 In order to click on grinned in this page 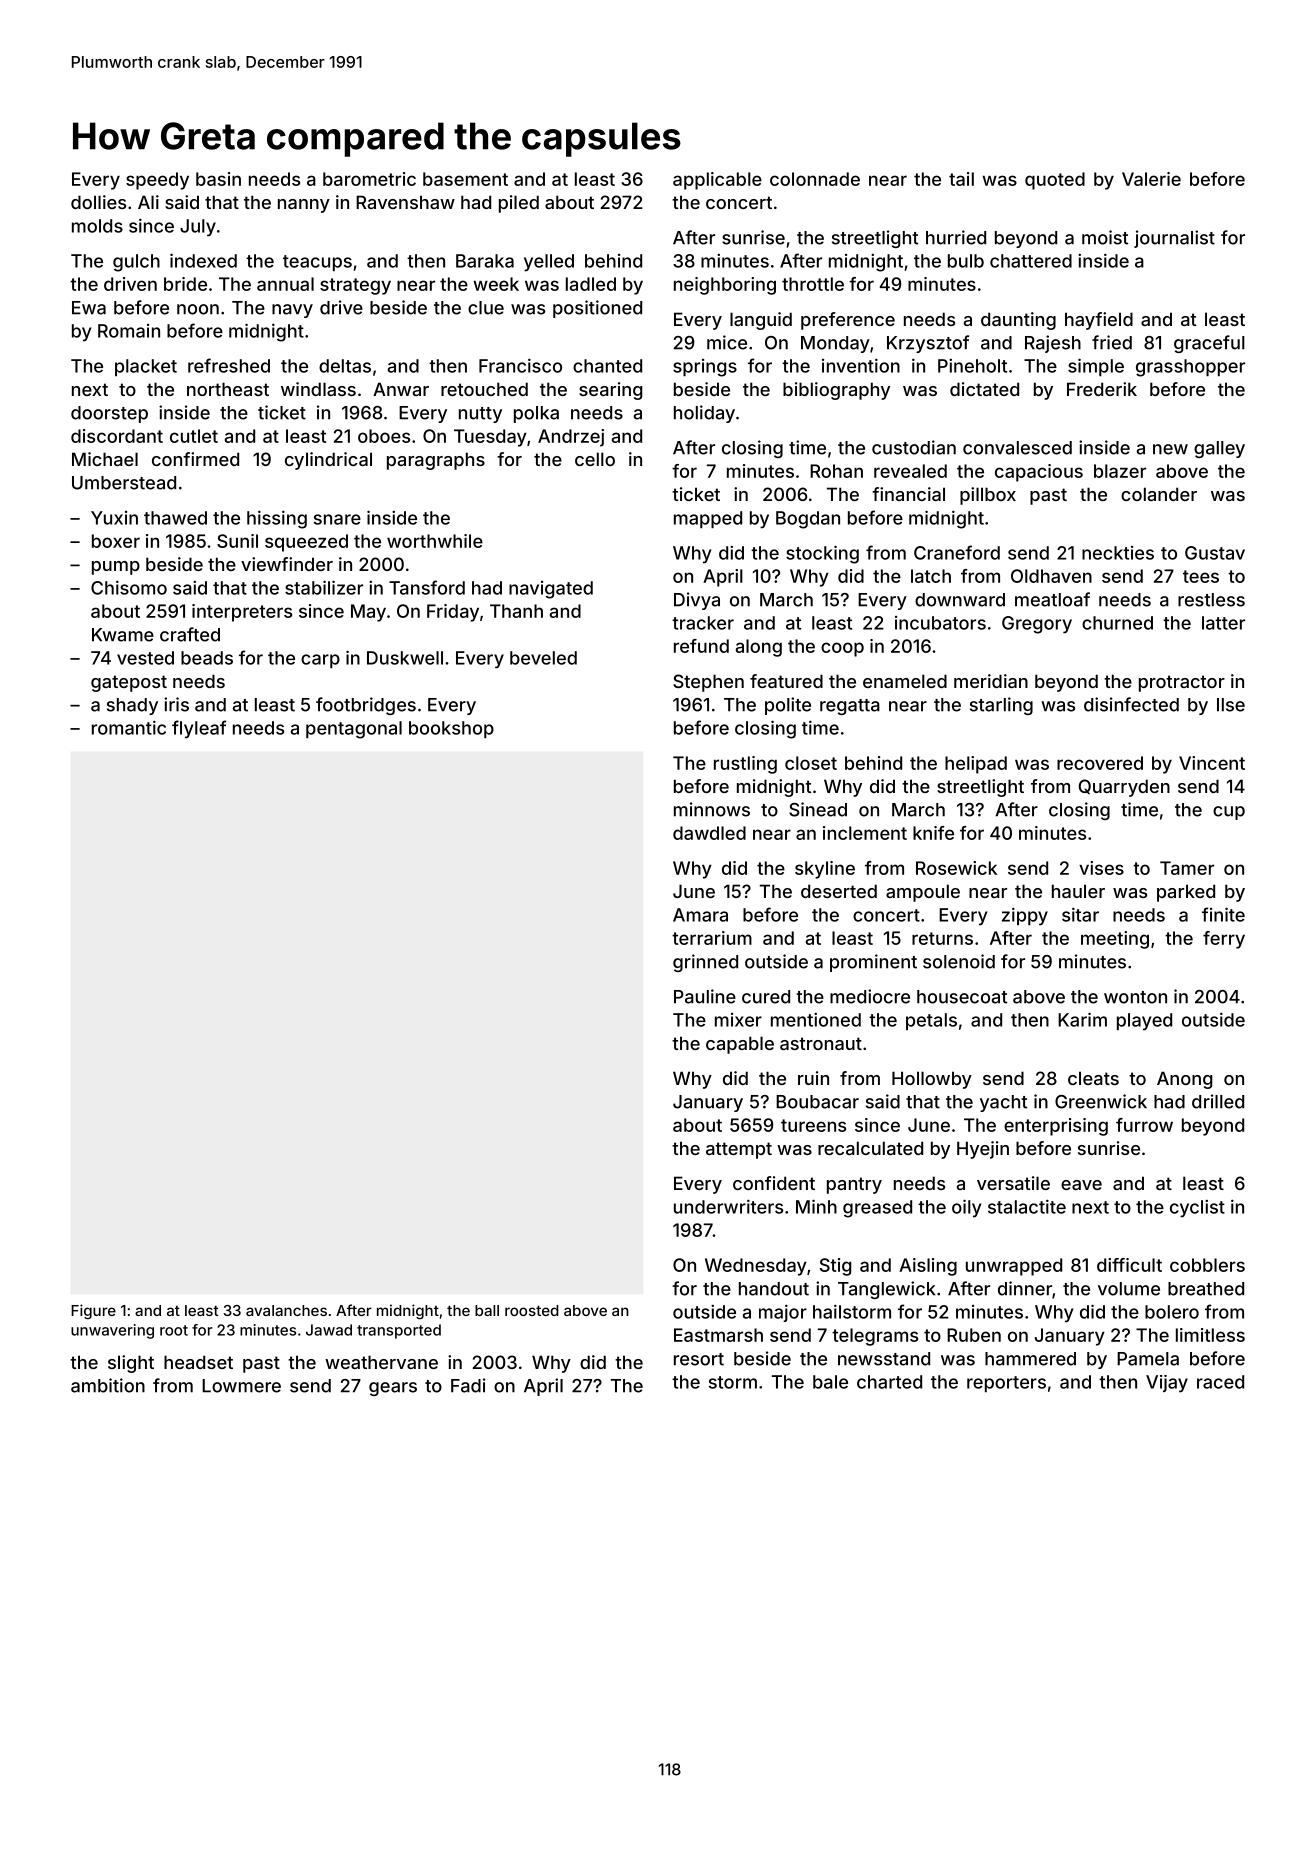, I will do `click(705, 963)`.
